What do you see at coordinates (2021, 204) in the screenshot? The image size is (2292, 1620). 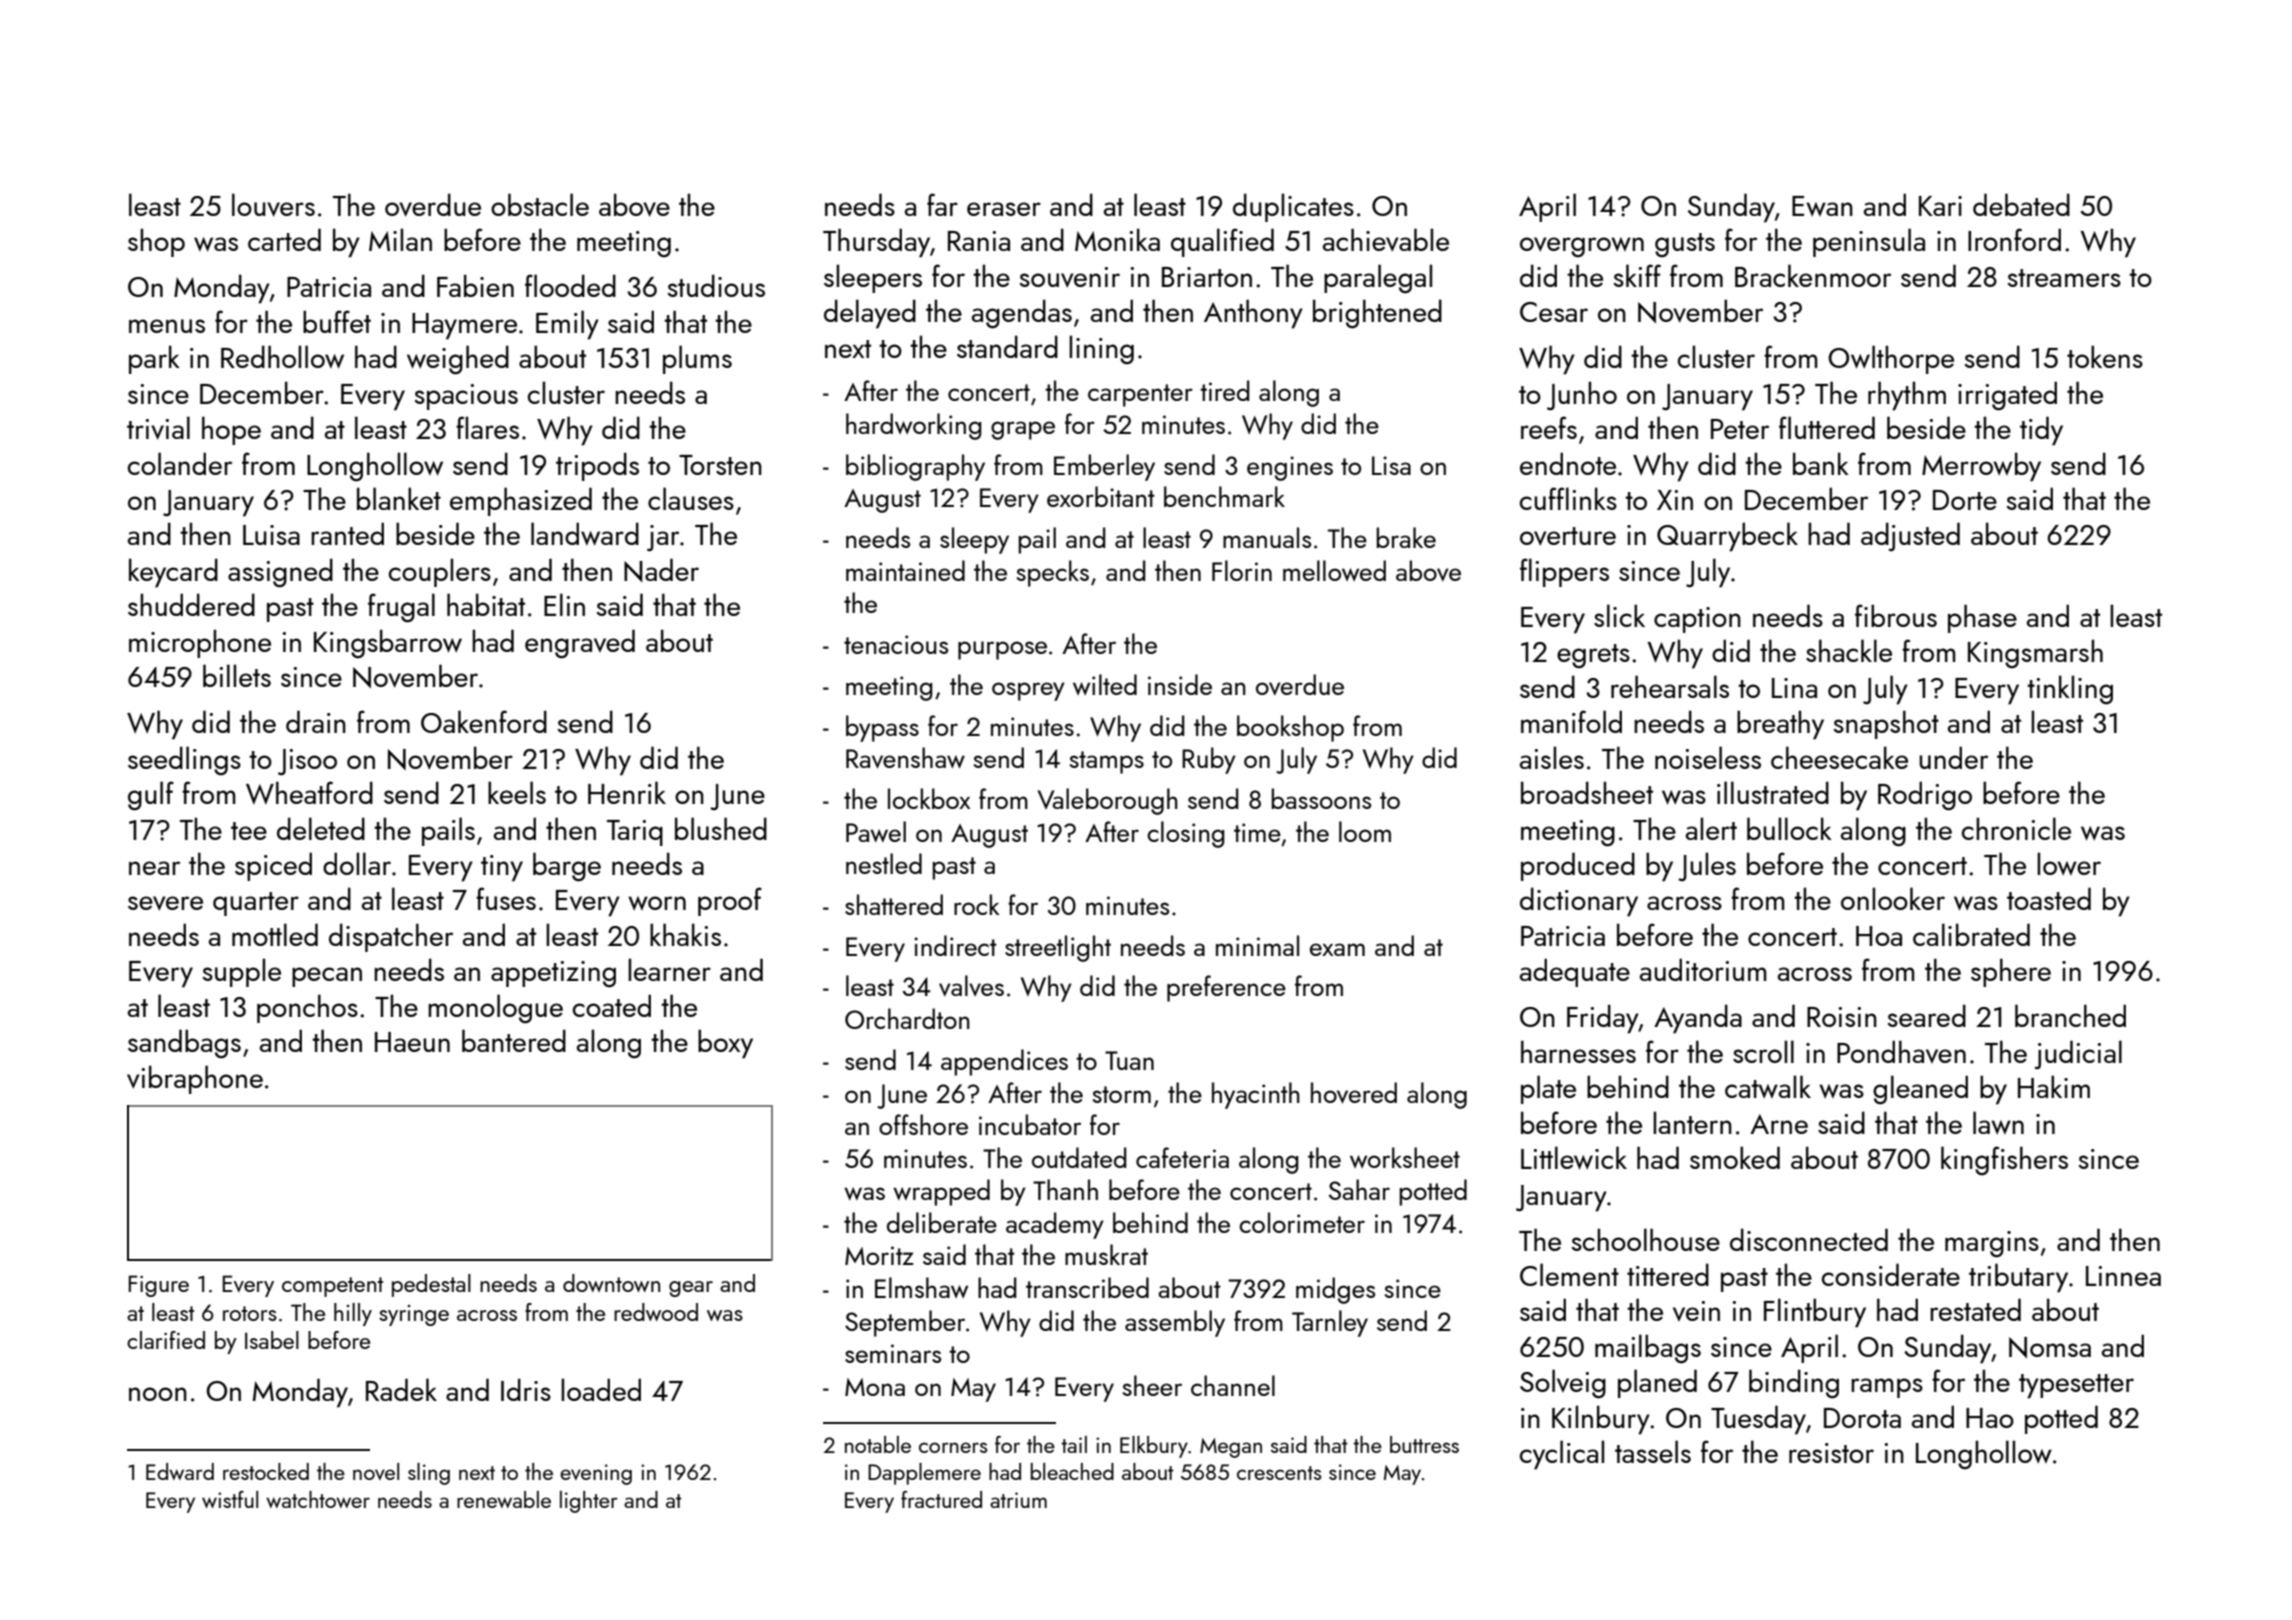 I see `debated` at bounding box center [2021, 204].
